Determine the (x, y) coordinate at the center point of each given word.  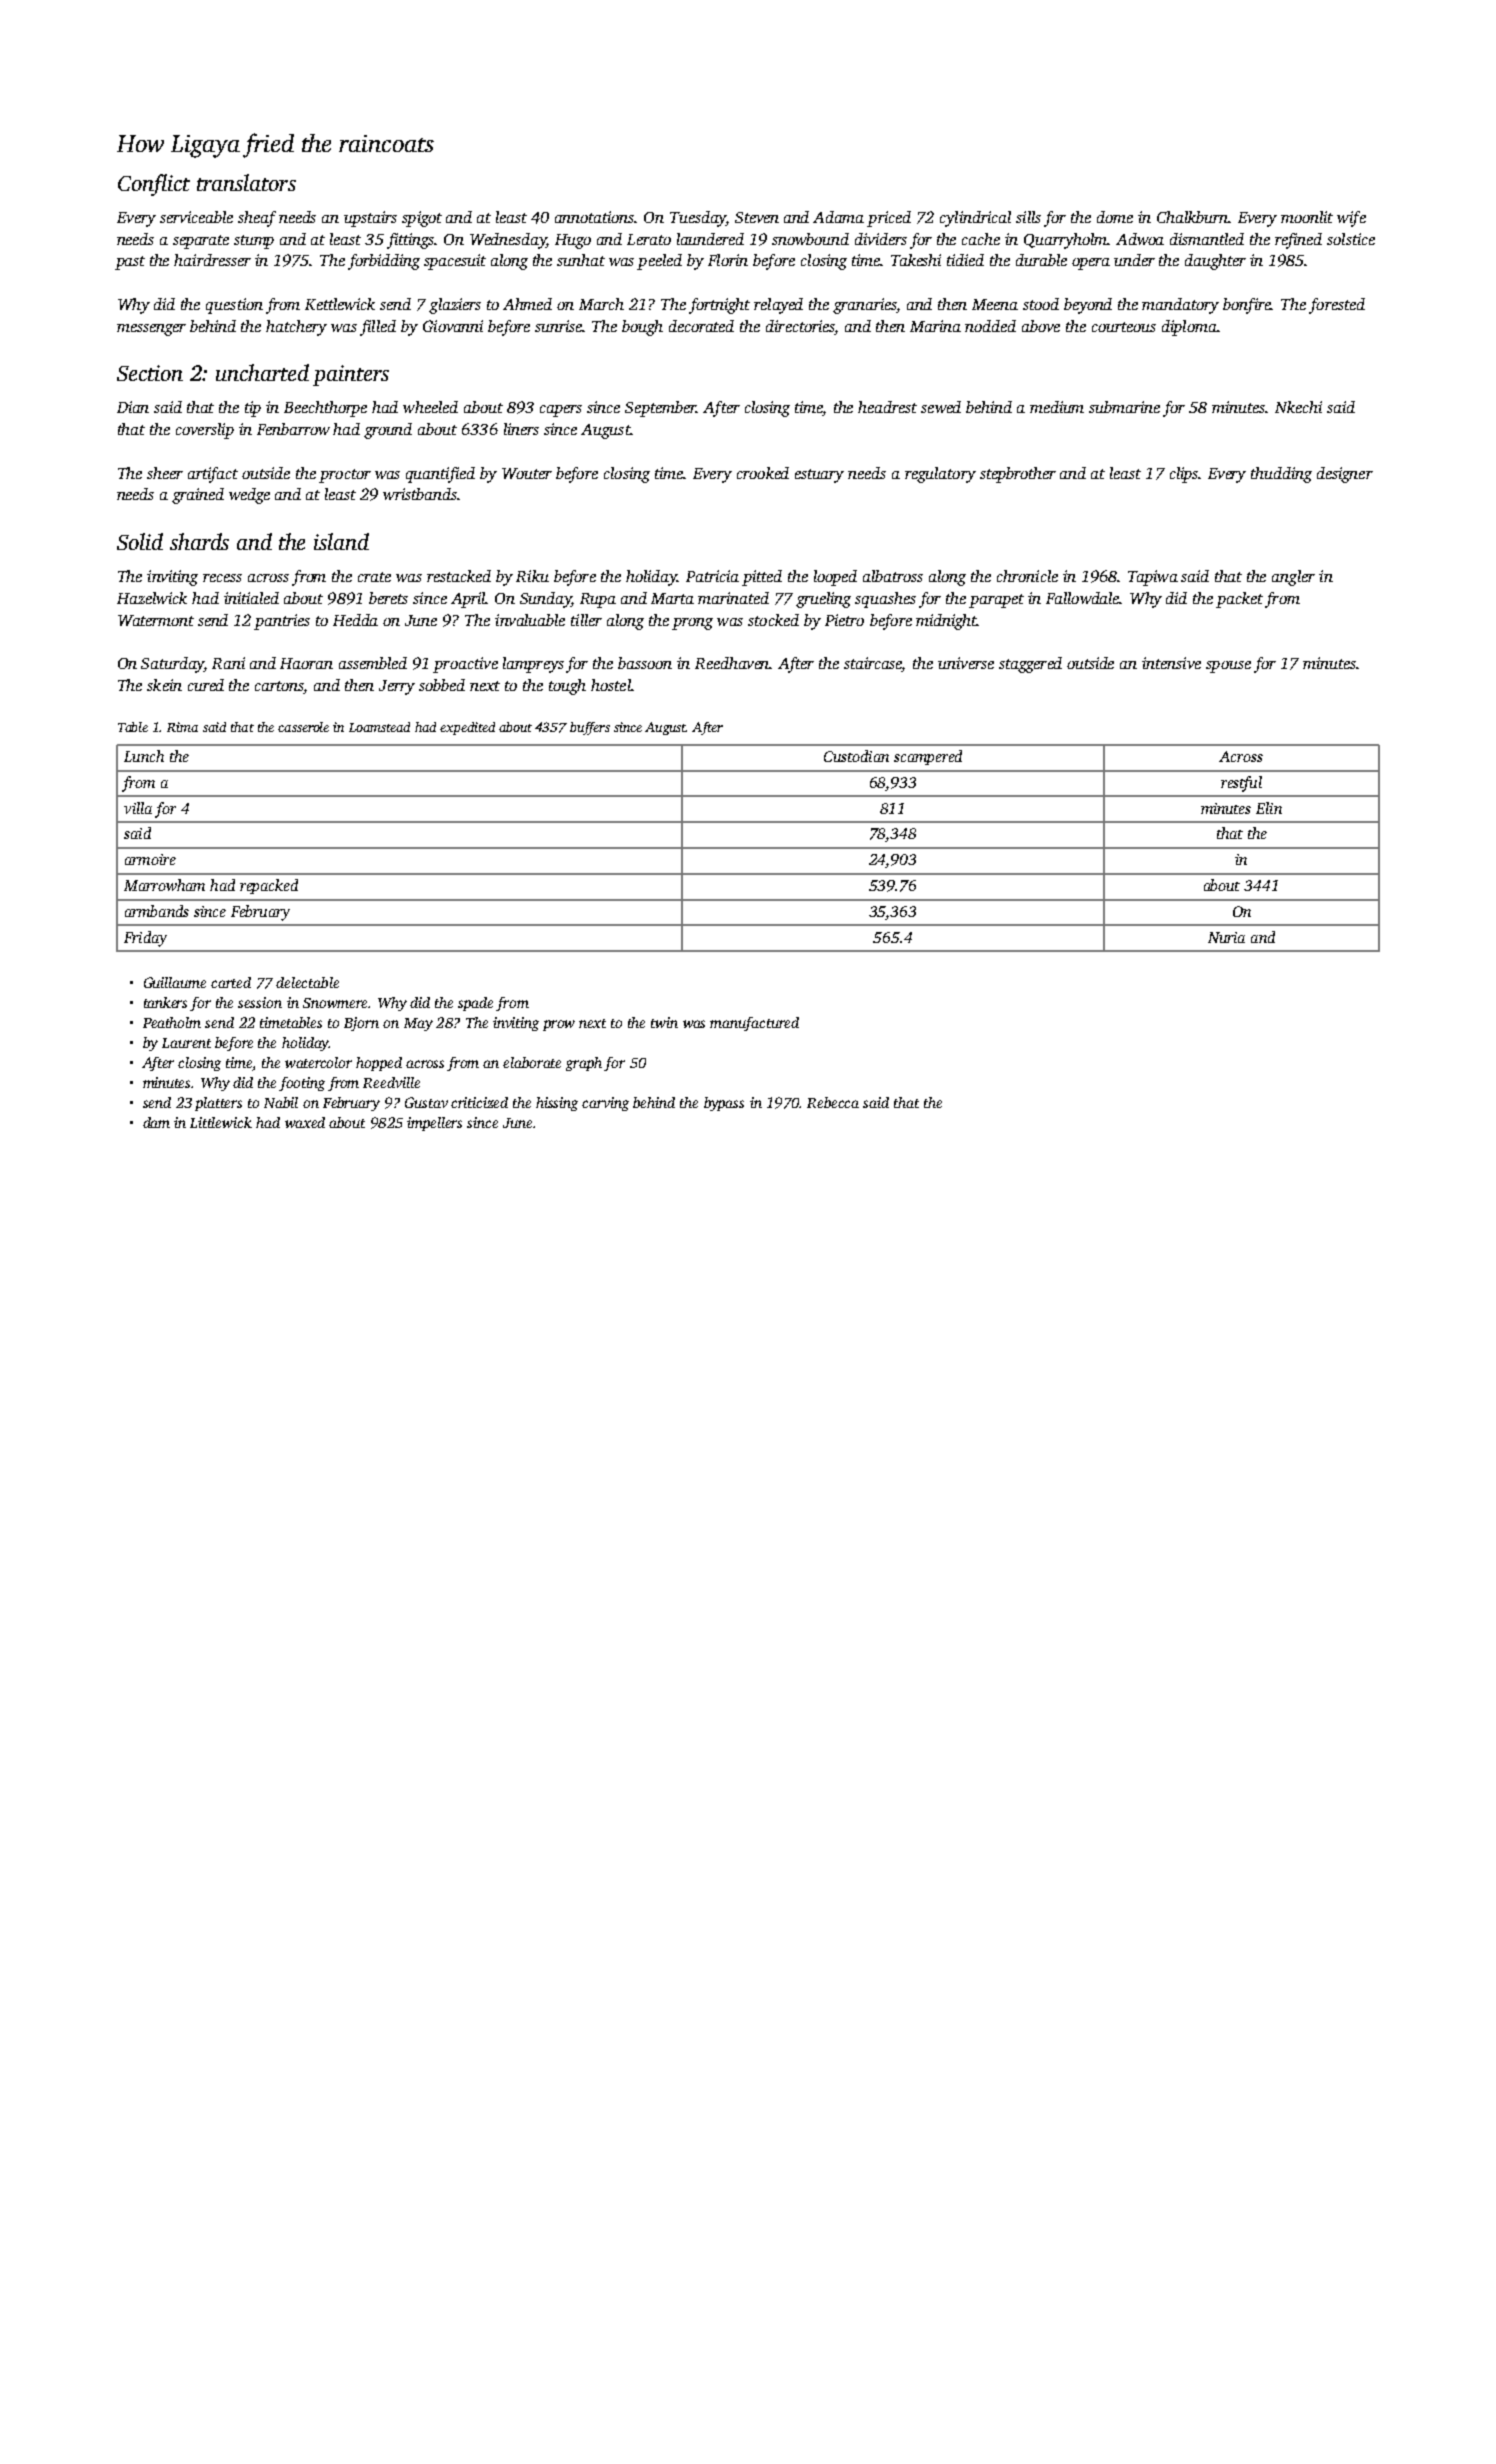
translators (246, 182)
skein (164, 685)
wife (1351, 219)
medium (1057, 407)
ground (388, 431)
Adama (838, 217)
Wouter (527, 473)
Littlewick (221, 1122)
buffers (590, 728)
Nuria (1226, 937)
